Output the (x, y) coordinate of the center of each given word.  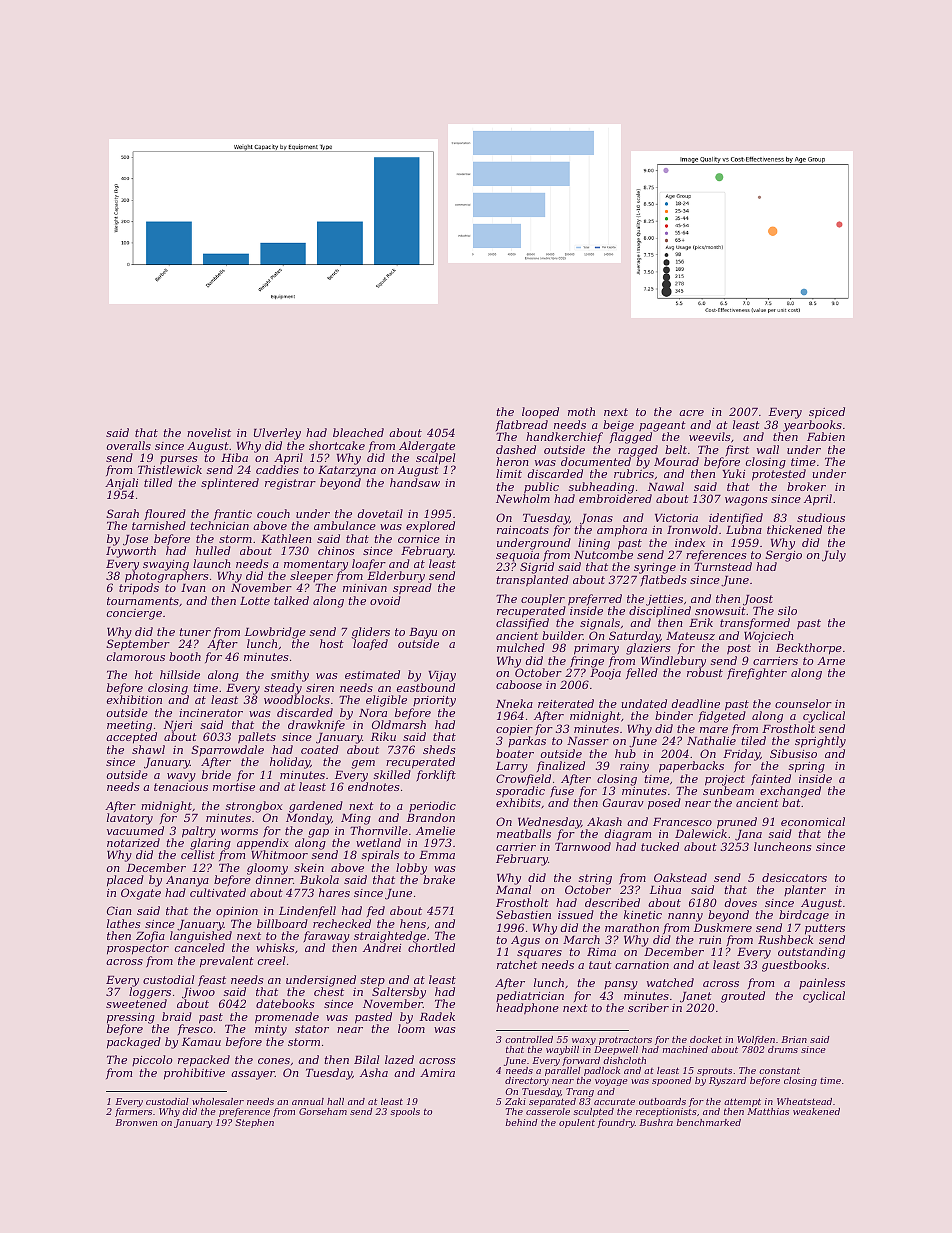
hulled (213, 550)
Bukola (319, 879)
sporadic (520, 792)
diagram (628, 835)
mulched (521, 647)
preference (244, 1112)
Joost (758, 600)
